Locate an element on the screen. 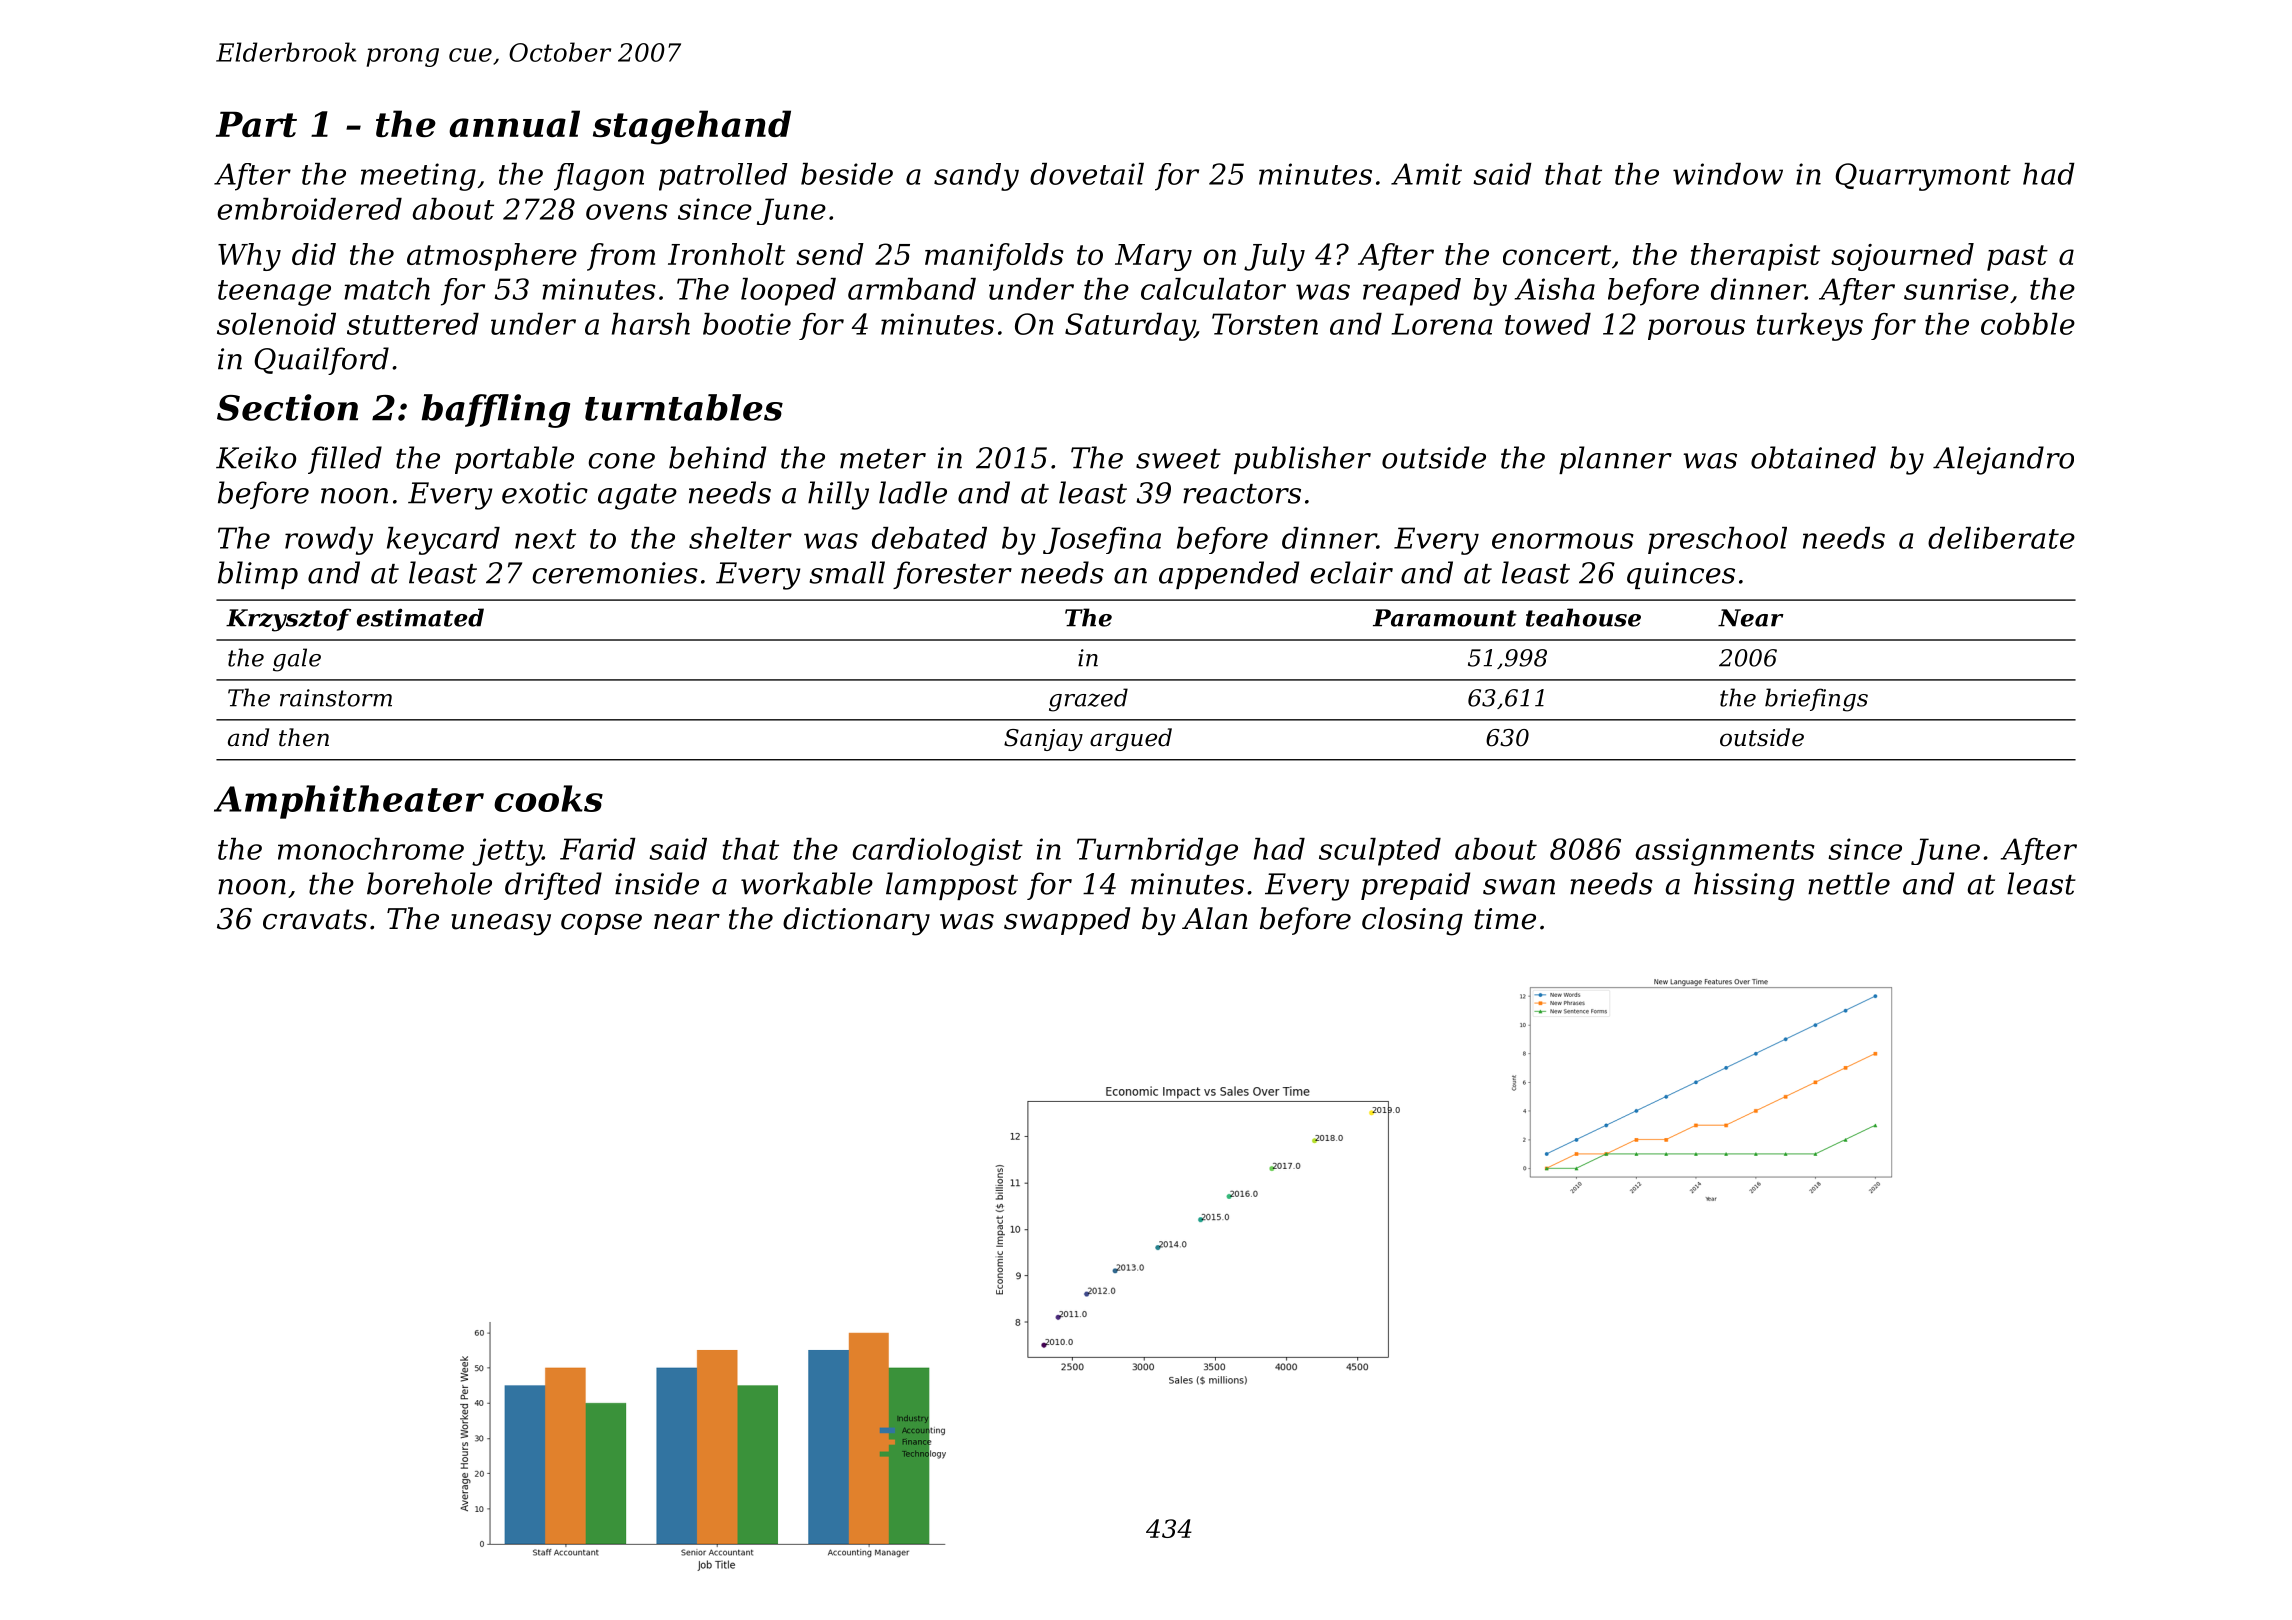 This screenshot has width=2292, height=1620. cravats is located at coordinates (315, 919).
